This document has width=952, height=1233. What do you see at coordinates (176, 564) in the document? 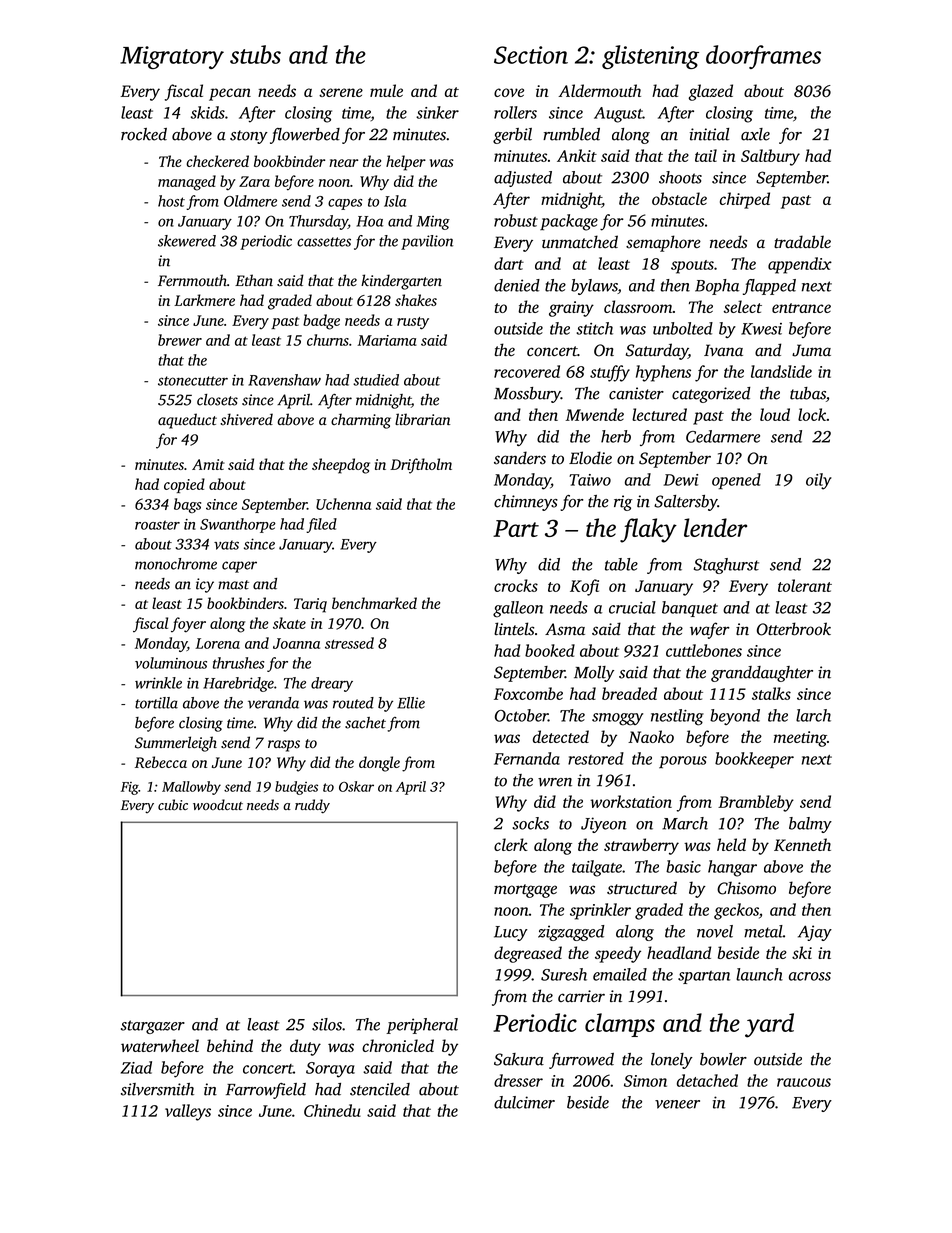
I see `monochrome` at bounding box center [176, 564].
